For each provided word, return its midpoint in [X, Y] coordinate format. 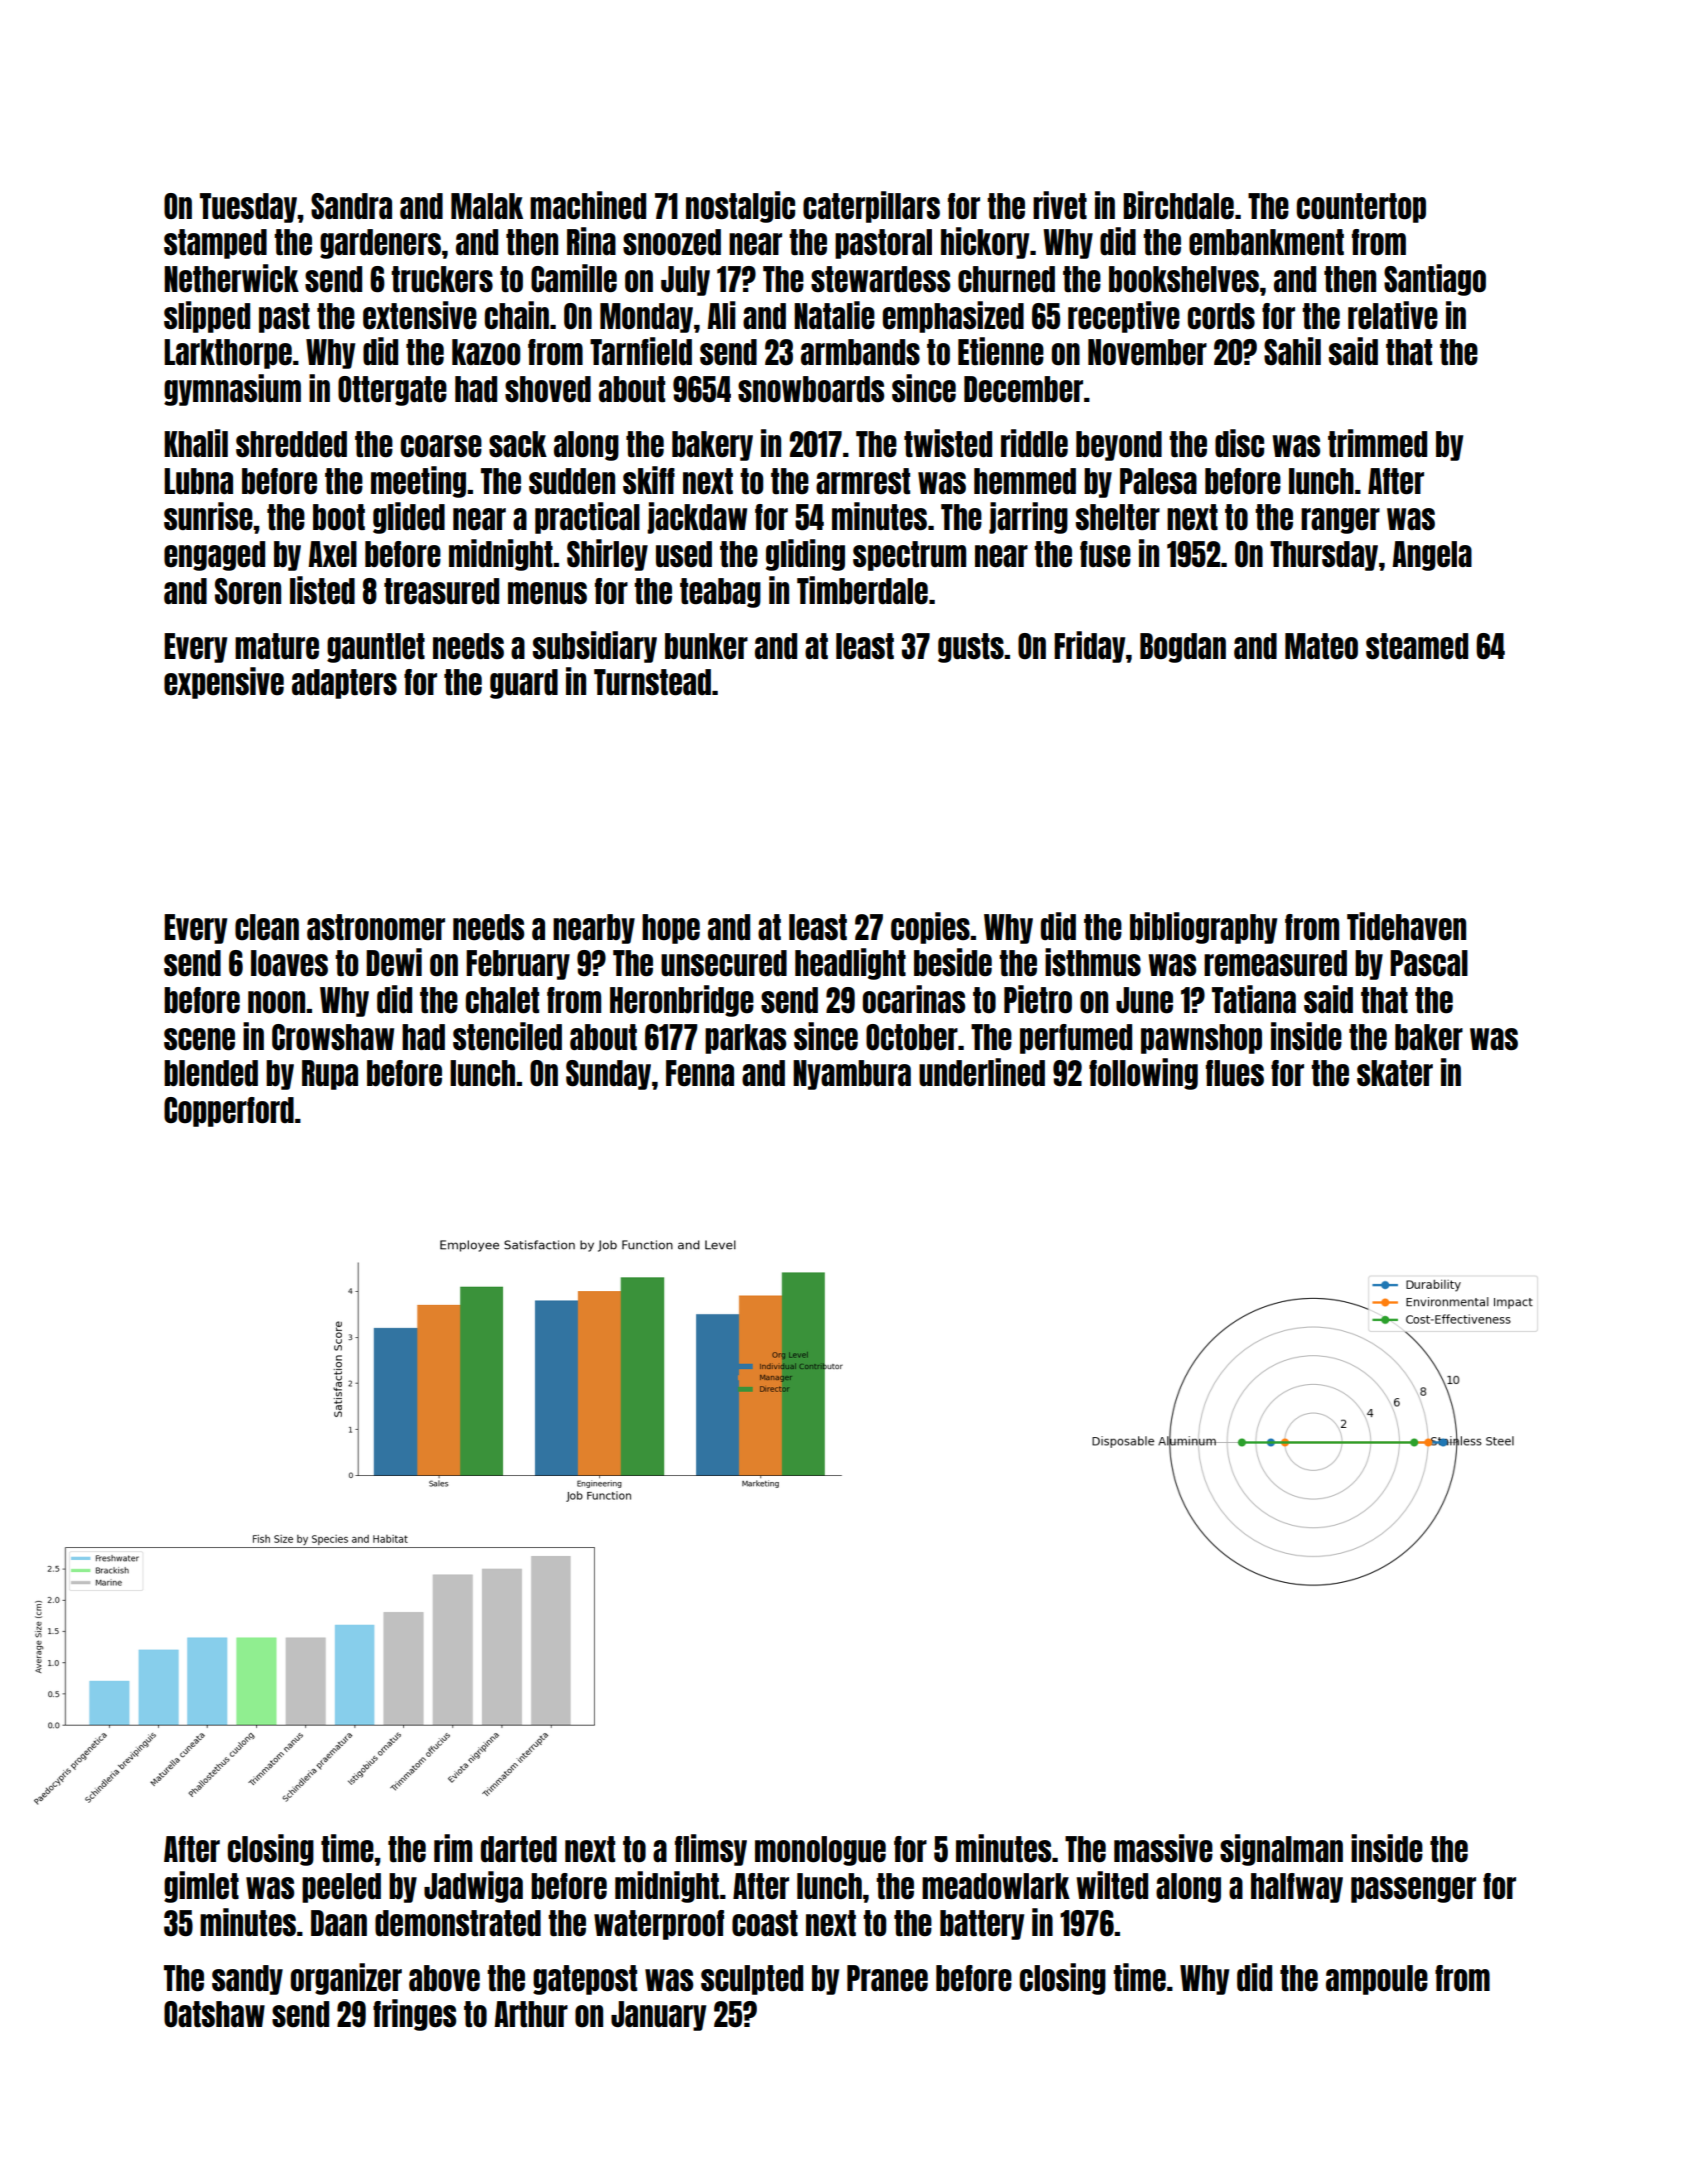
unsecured [724, 963]
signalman [1281, 1850]
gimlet [201, 1887]
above [444, 1978]
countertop [1361, 208]
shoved [548, 389]
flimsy [711, 1850]
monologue [820, 1851]
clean [267, 927]
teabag [720, 593]
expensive [224, 683]
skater [1395, 1073]
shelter [1118, 517]
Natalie [834, 315]
